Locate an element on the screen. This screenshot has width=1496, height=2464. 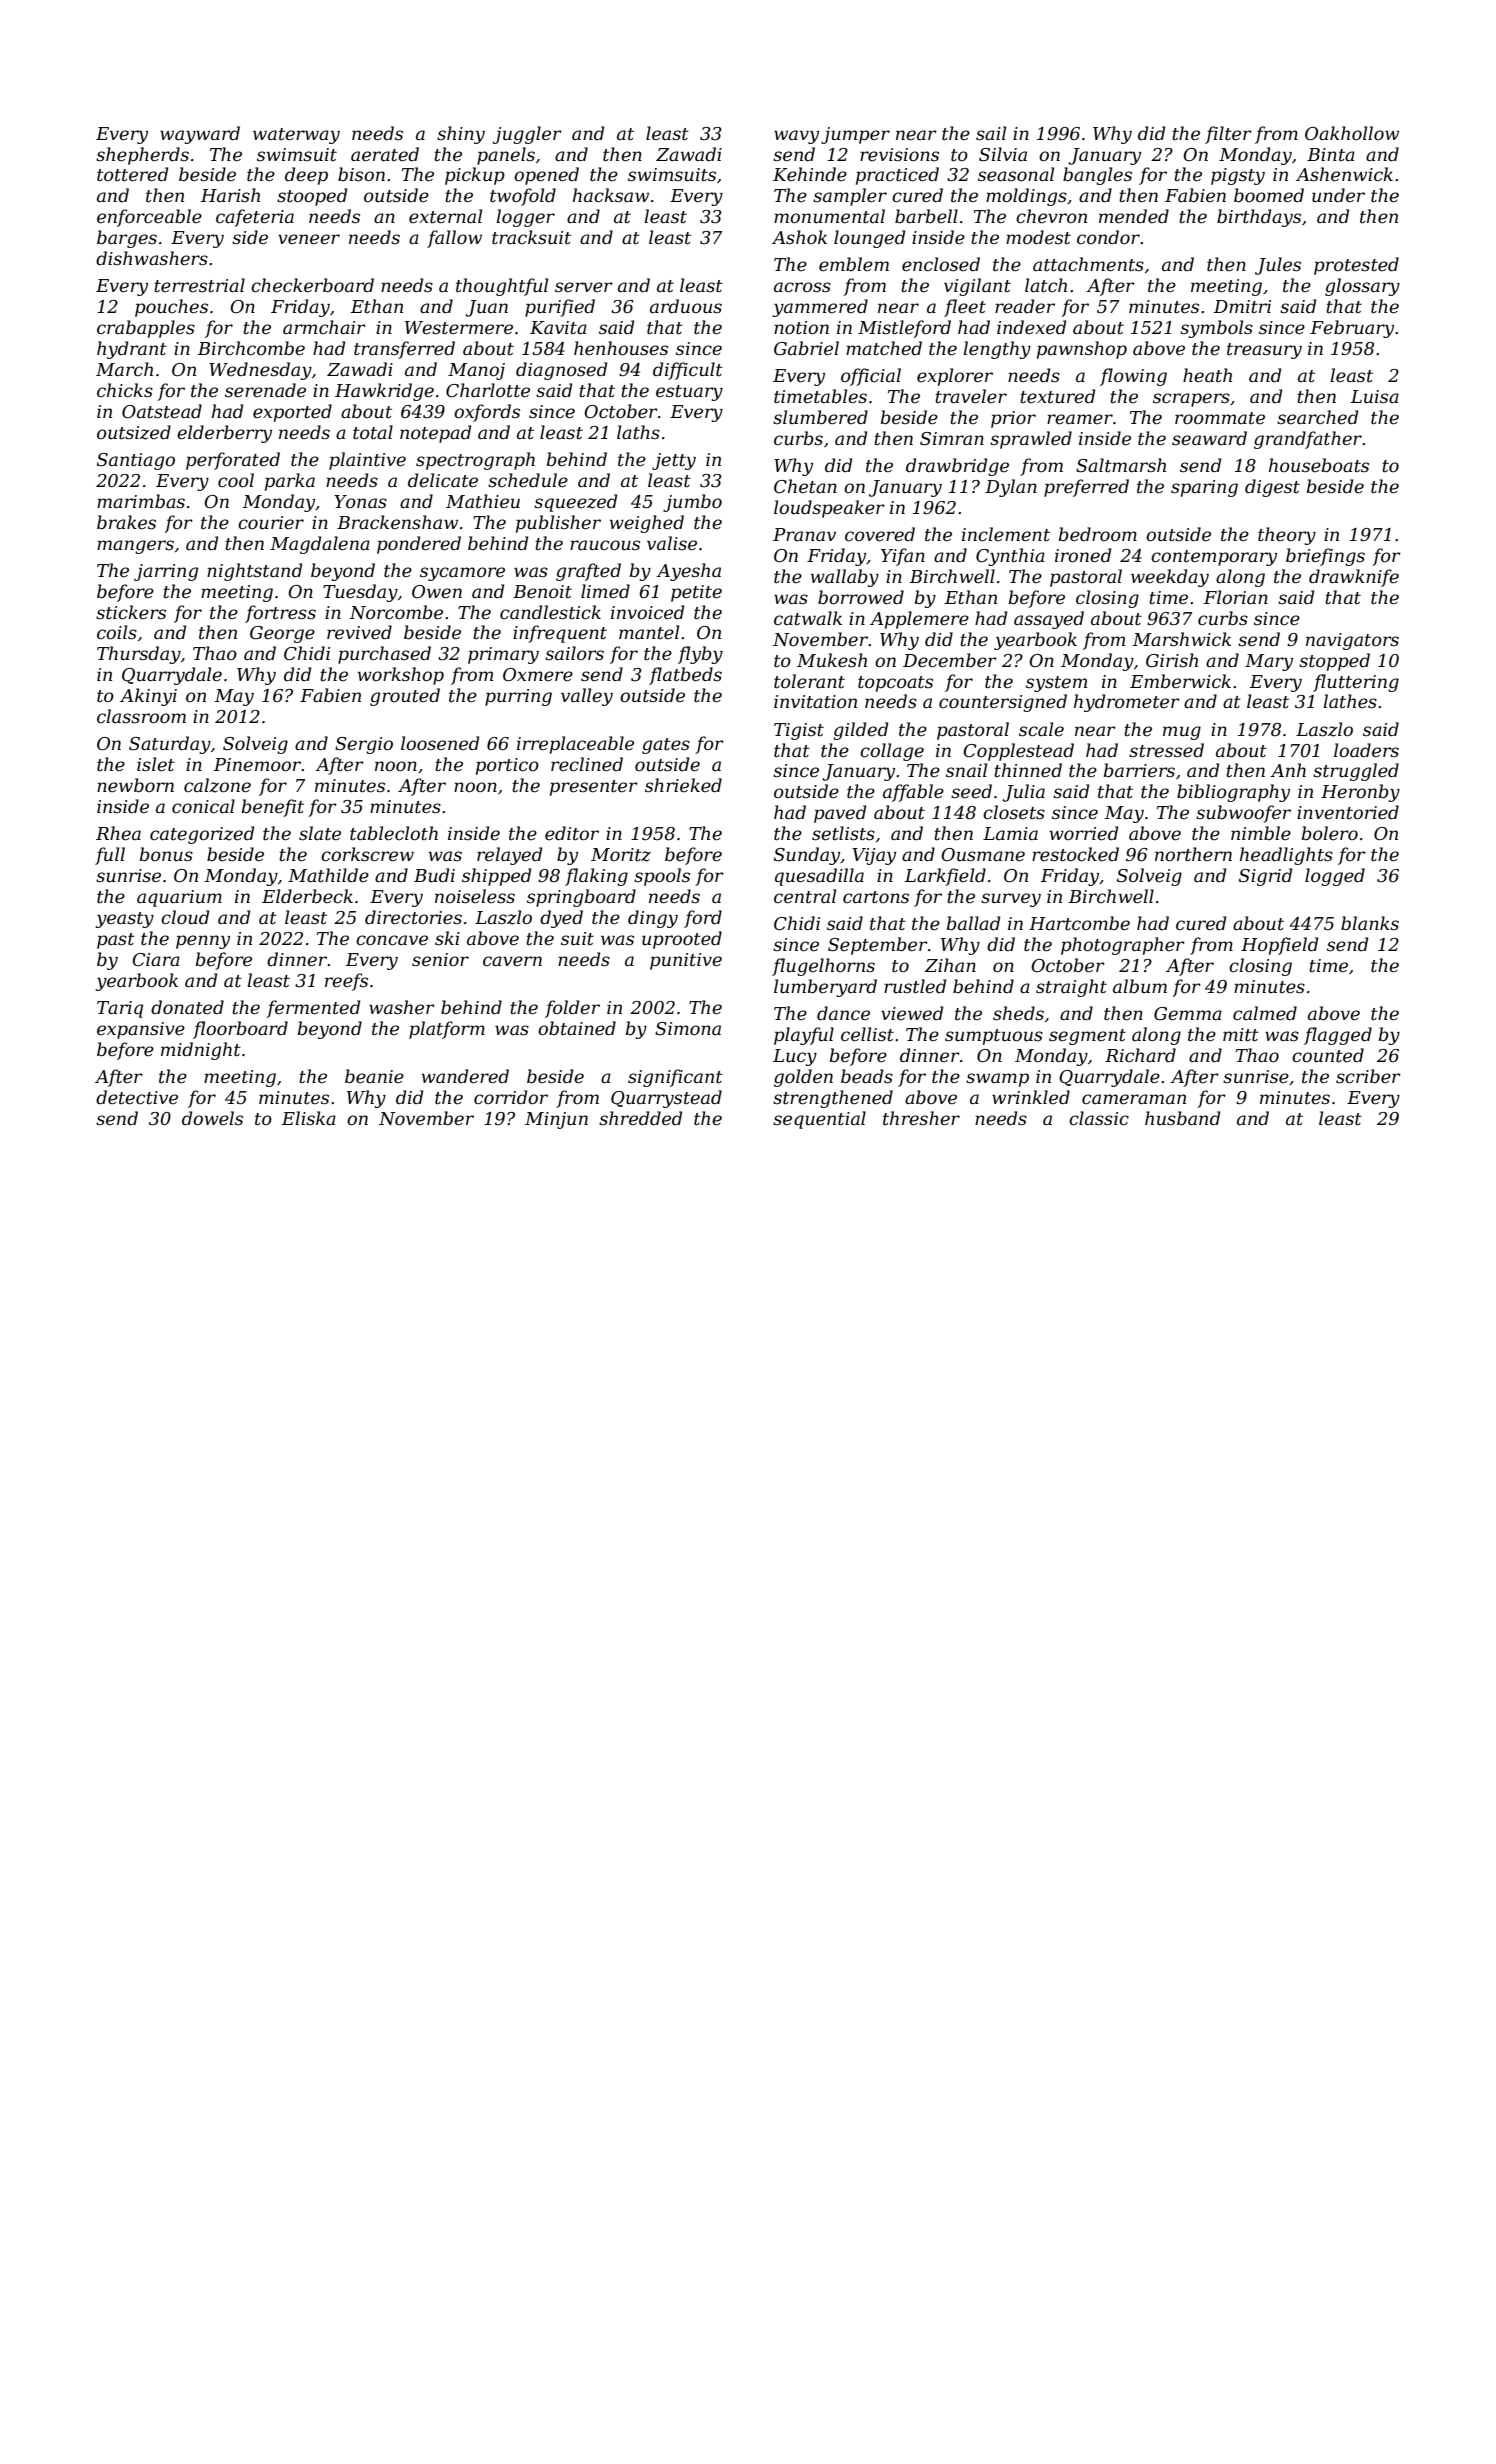
bolero is located at coordinates (1330, 833).
